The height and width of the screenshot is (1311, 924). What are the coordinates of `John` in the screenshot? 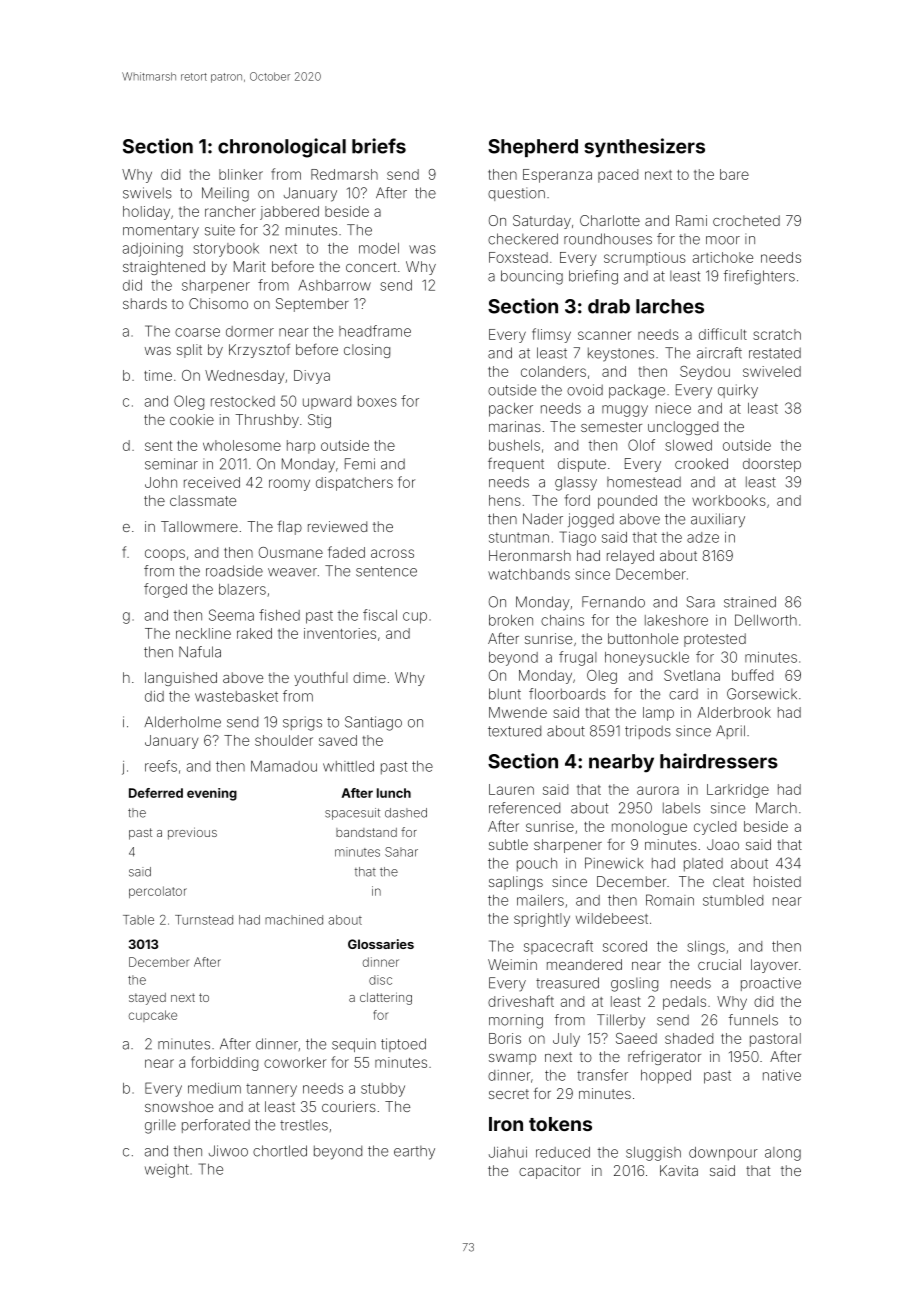 It's located at (161, 482).
